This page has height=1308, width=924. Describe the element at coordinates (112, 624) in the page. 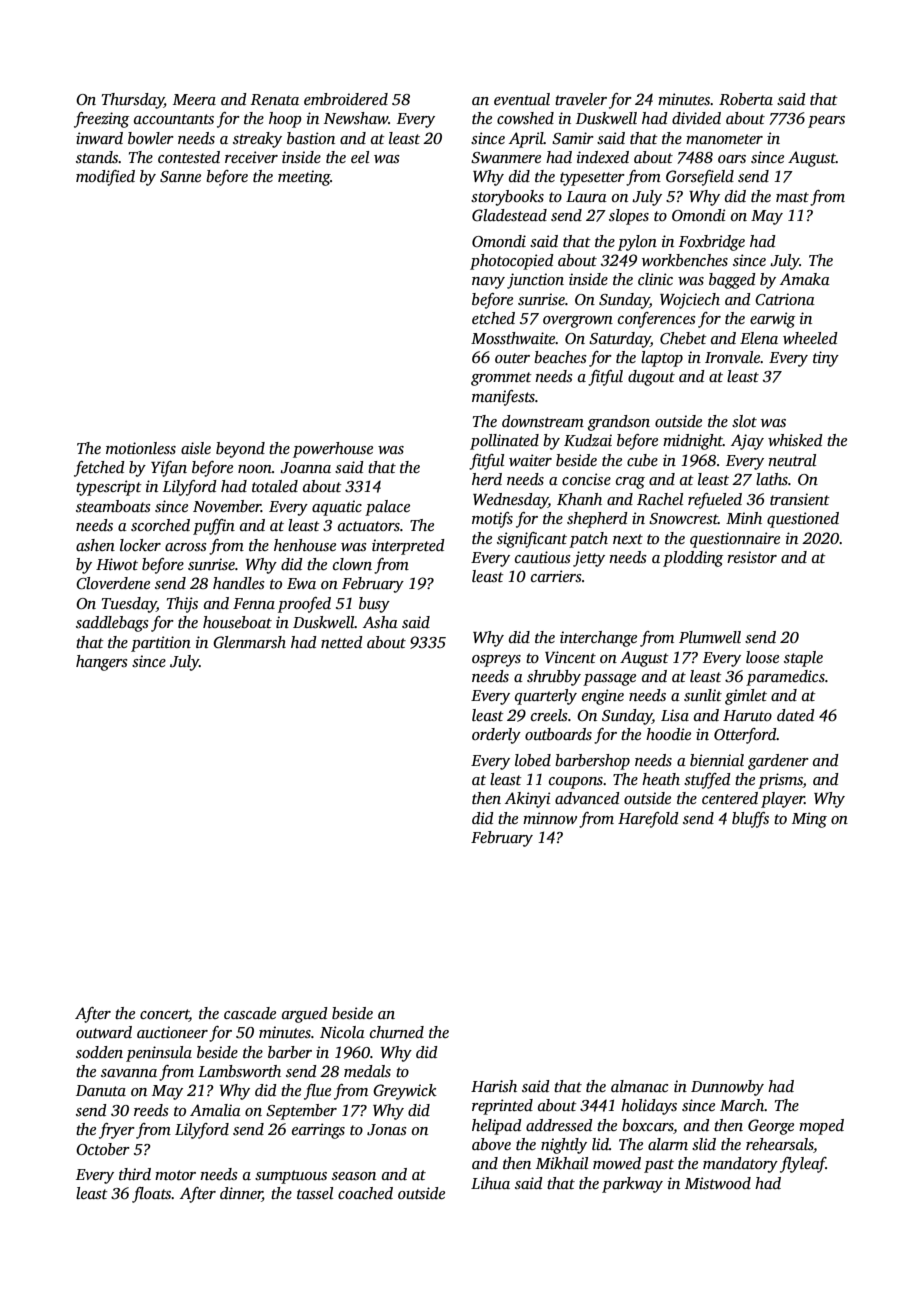

I see `saddlebags` at that location.
